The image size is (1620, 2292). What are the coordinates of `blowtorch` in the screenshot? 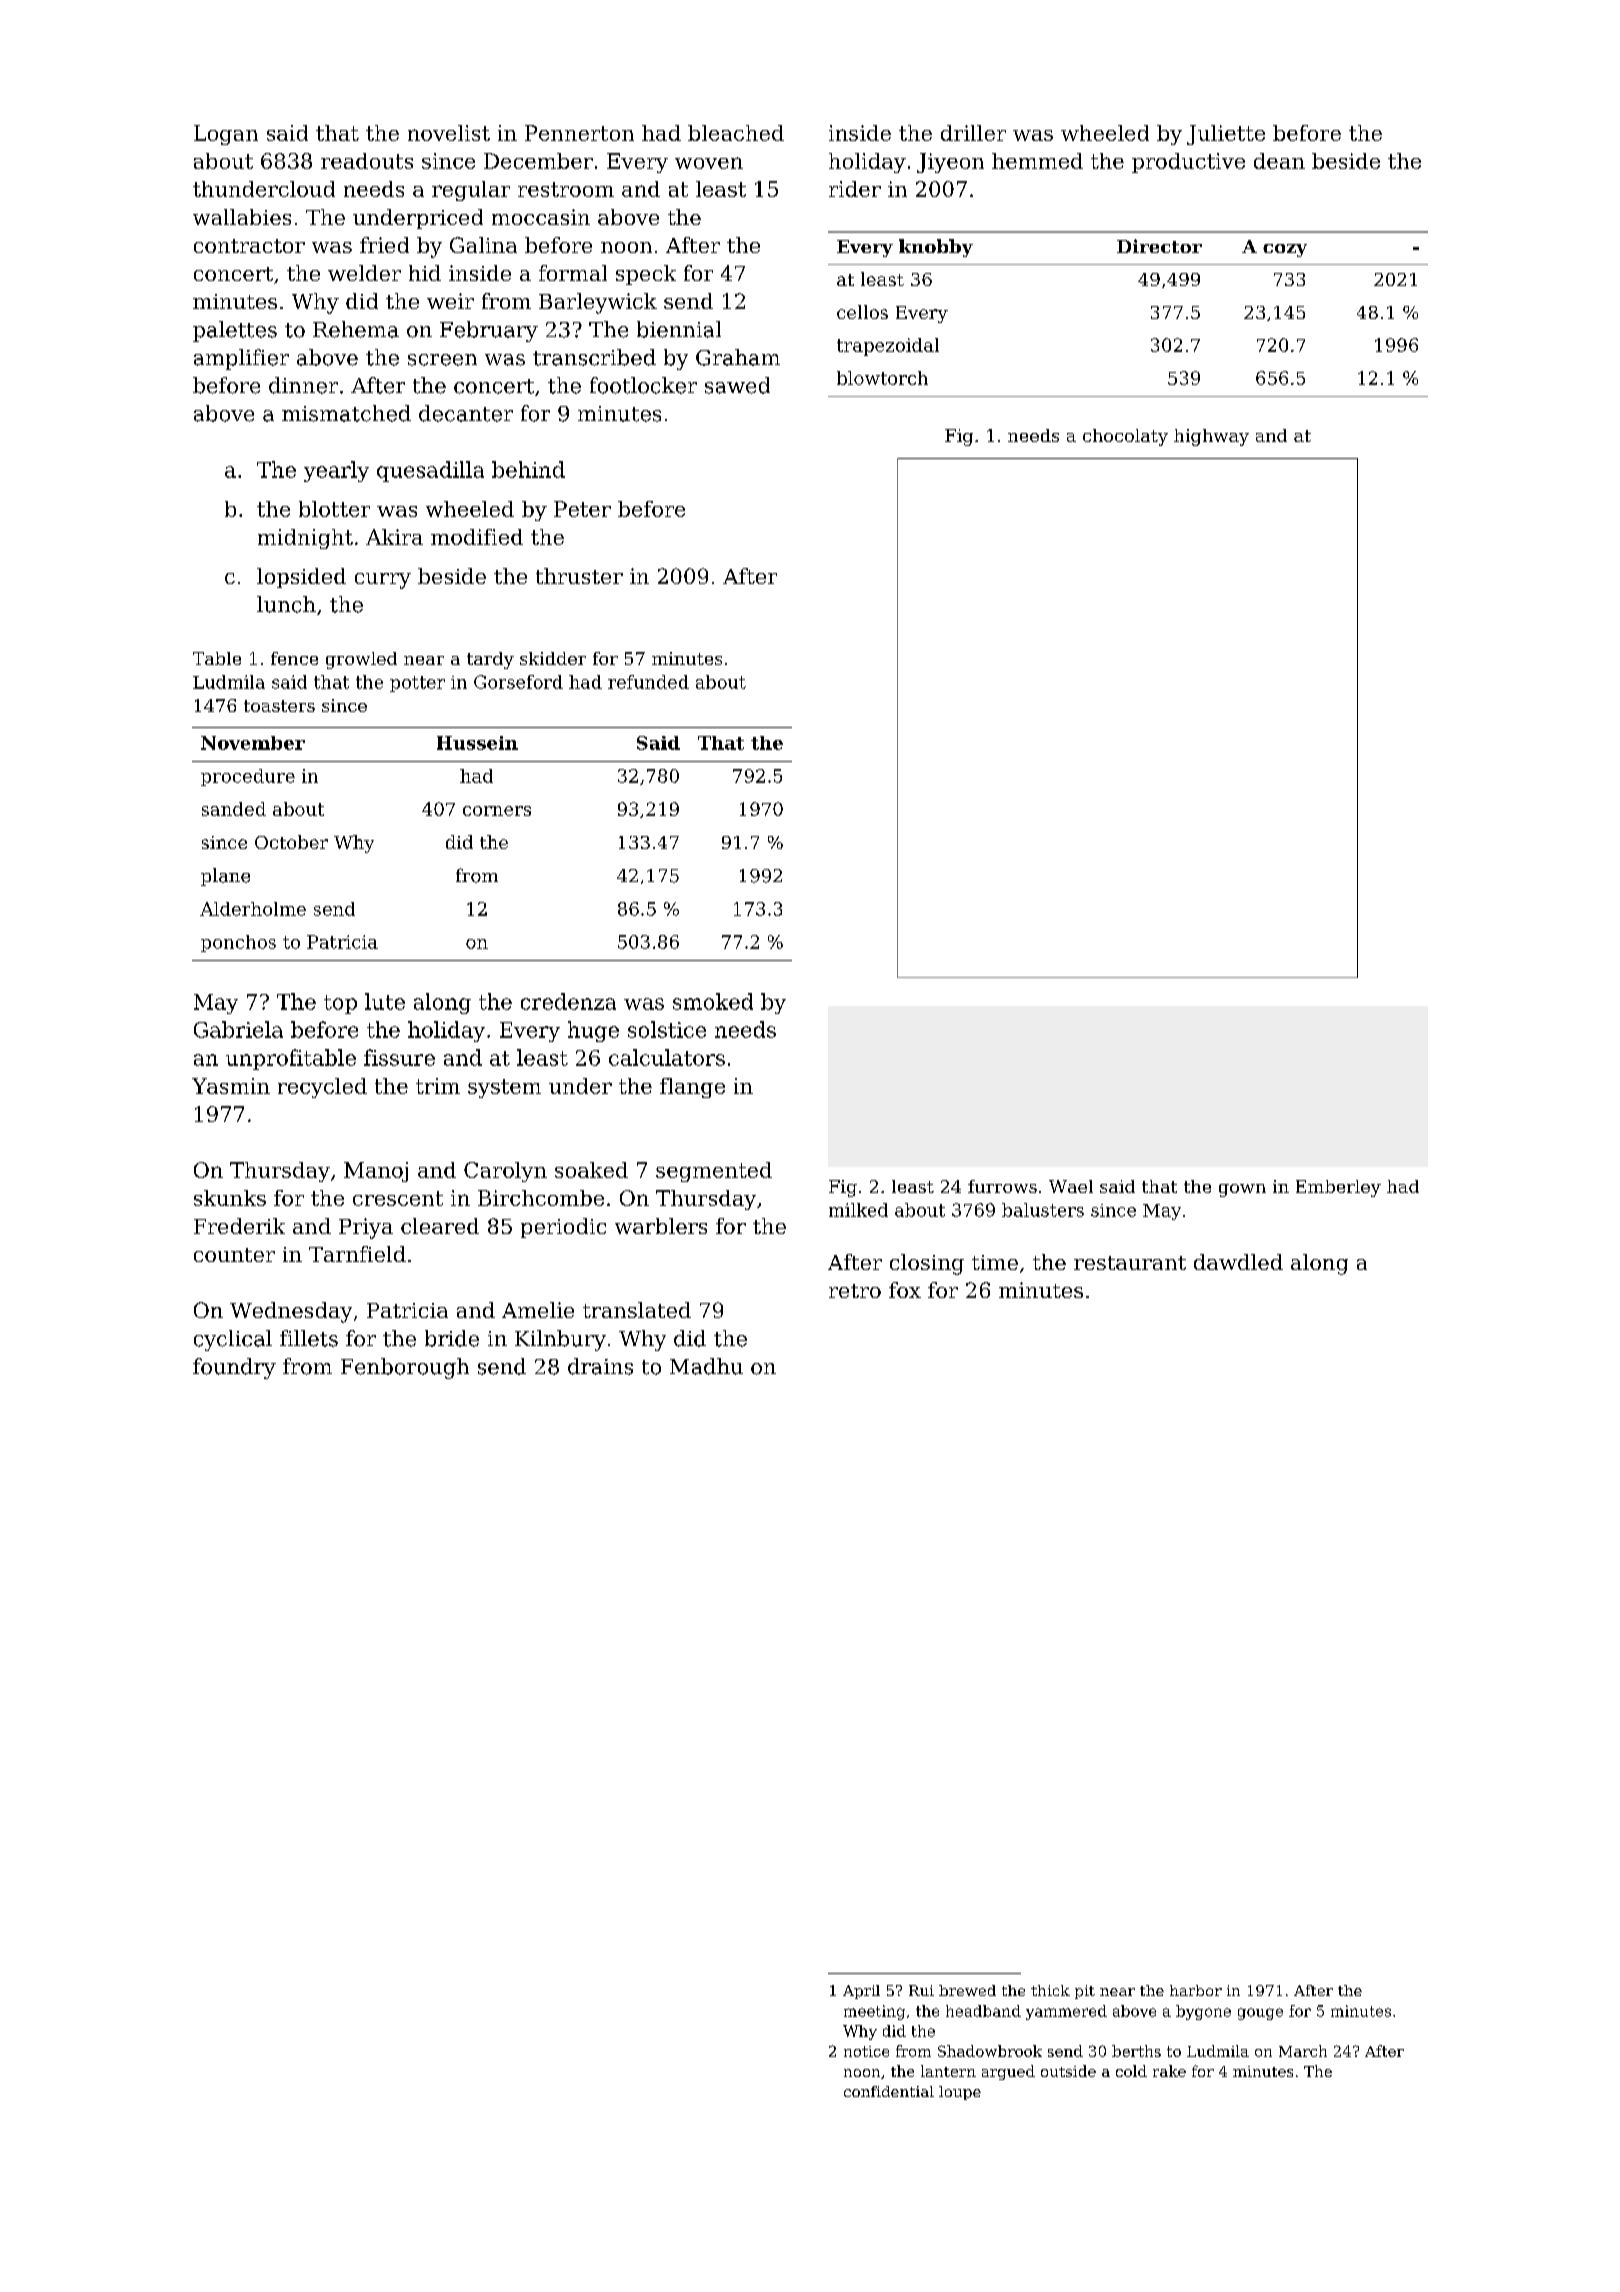 It's located at (882, 378).
